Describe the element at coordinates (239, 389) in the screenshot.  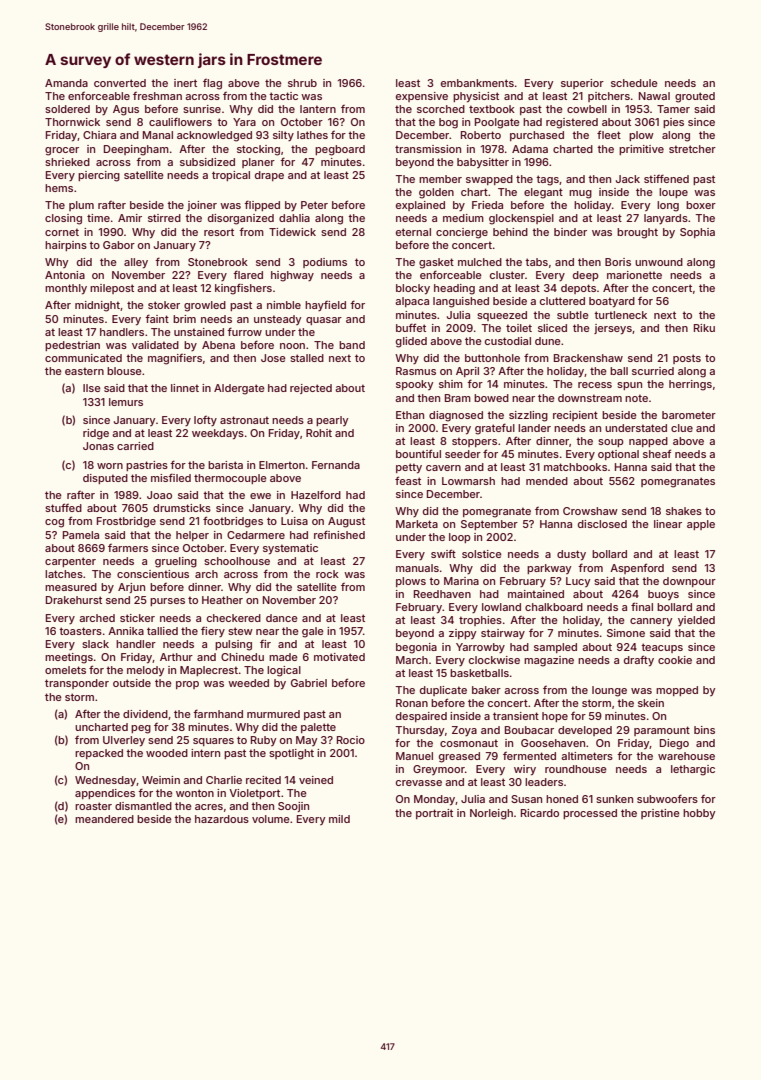
I see `Aldergate` at that location.
